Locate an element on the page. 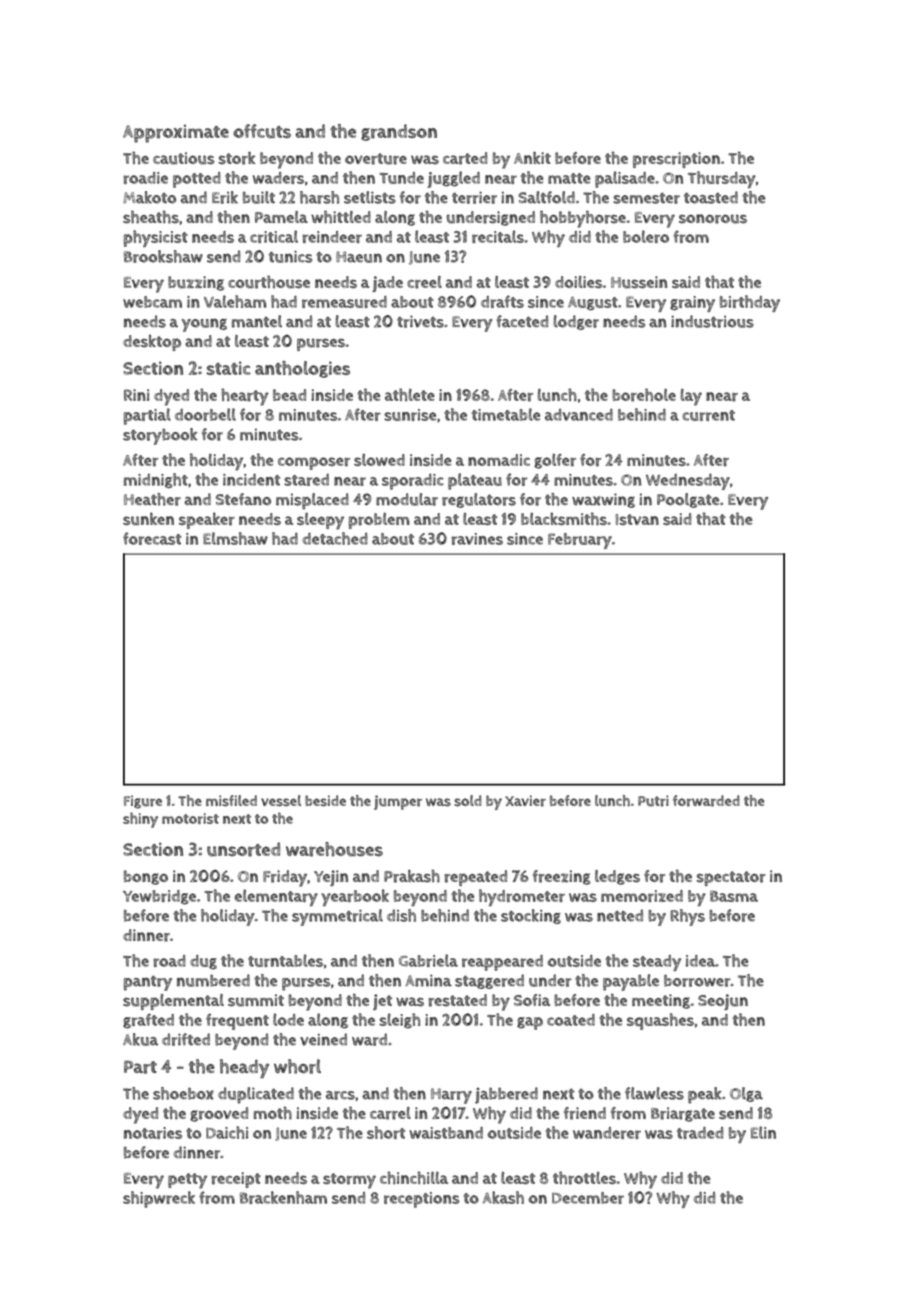 The width and height of the document is (908, 1316). Approximate is located at coordinates (176, 133).
